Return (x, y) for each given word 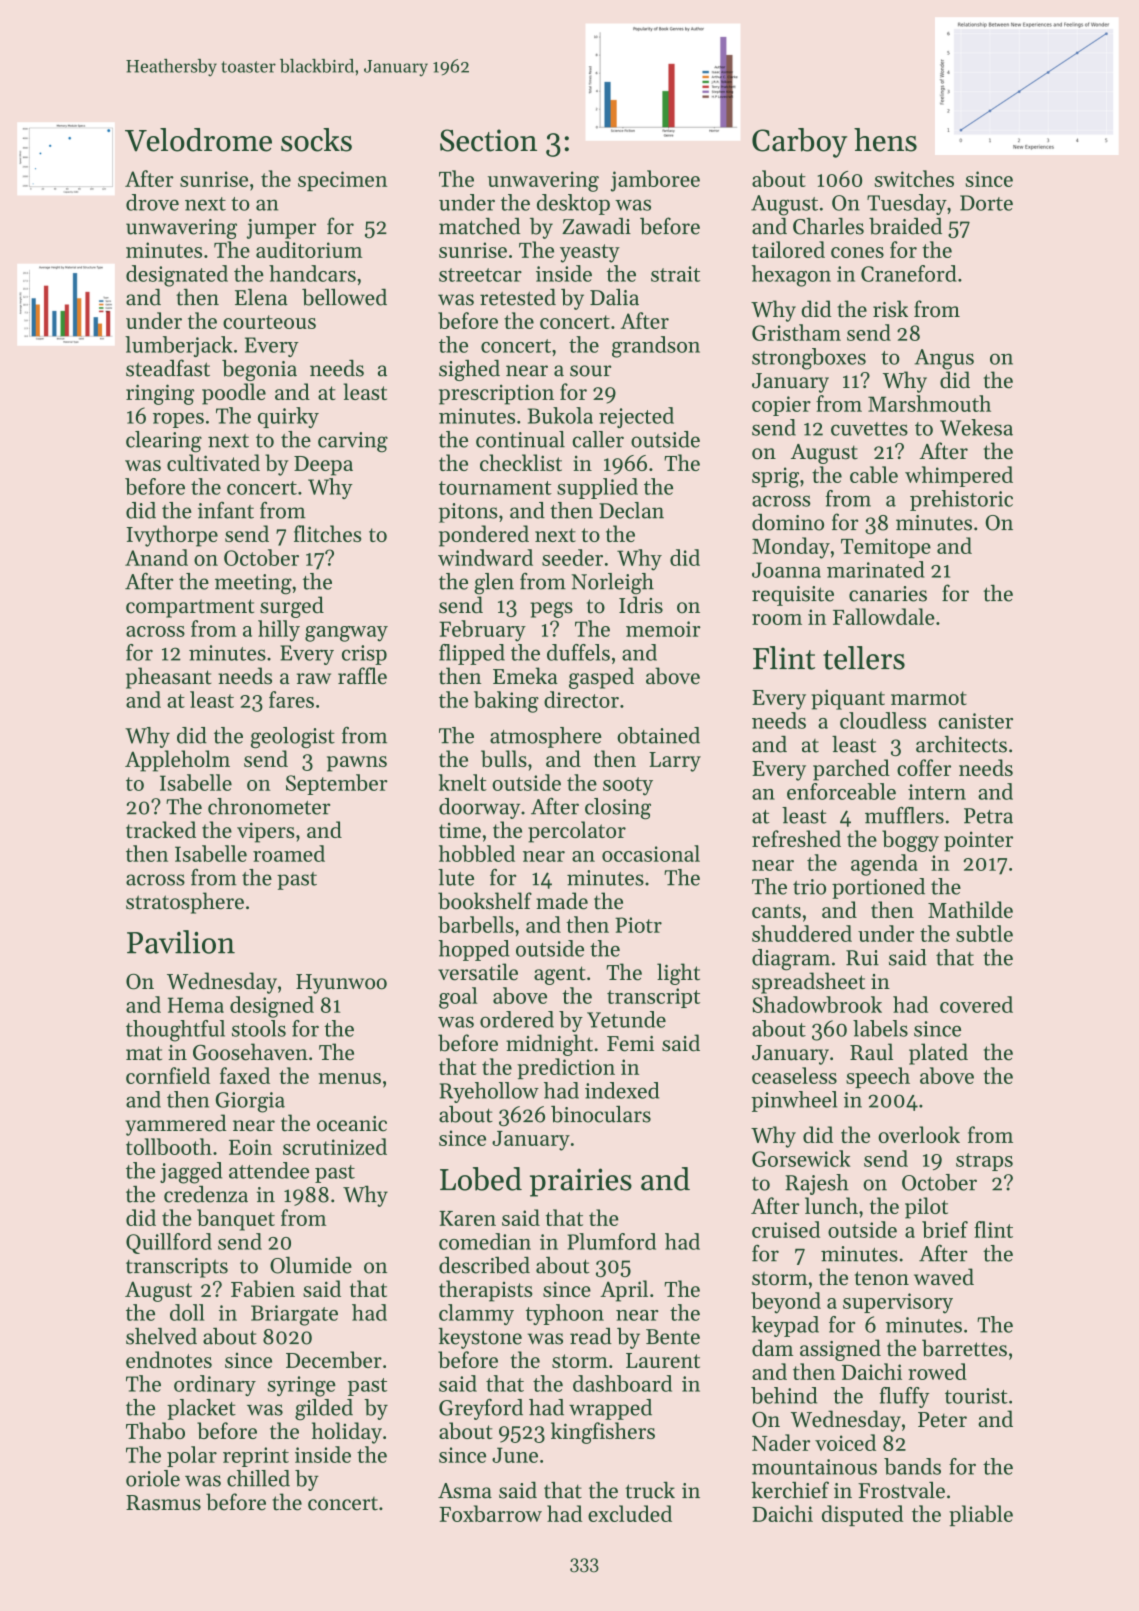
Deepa (323, 466)
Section (488, 140)
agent (559, 975)
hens (885, 140)
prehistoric (961, 500)
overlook (919, 1134)
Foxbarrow (490, 1513)
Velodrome (198, 140)
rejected (636, 417)
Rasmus (163, 1503)
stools (259, 1028)
